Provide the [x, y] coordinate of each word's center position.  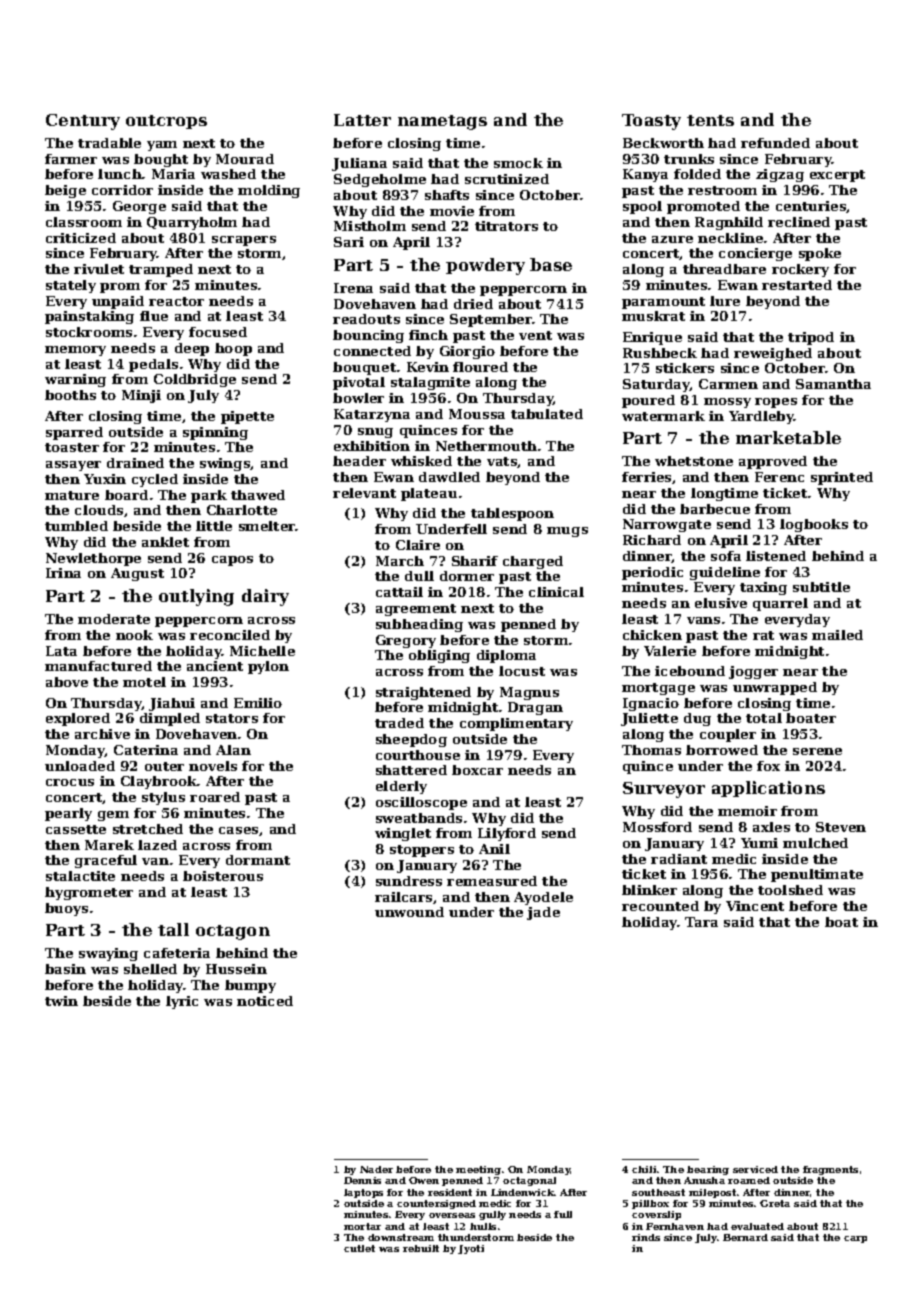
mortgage [658, 689]
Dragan [535, 708]
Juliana [359, 164]
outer [164, 766]
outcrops [166, 122]
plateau [429, 494]
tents [710, 120]
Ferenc [779, 477]
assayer [73, 466]
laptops [363, 1193]
